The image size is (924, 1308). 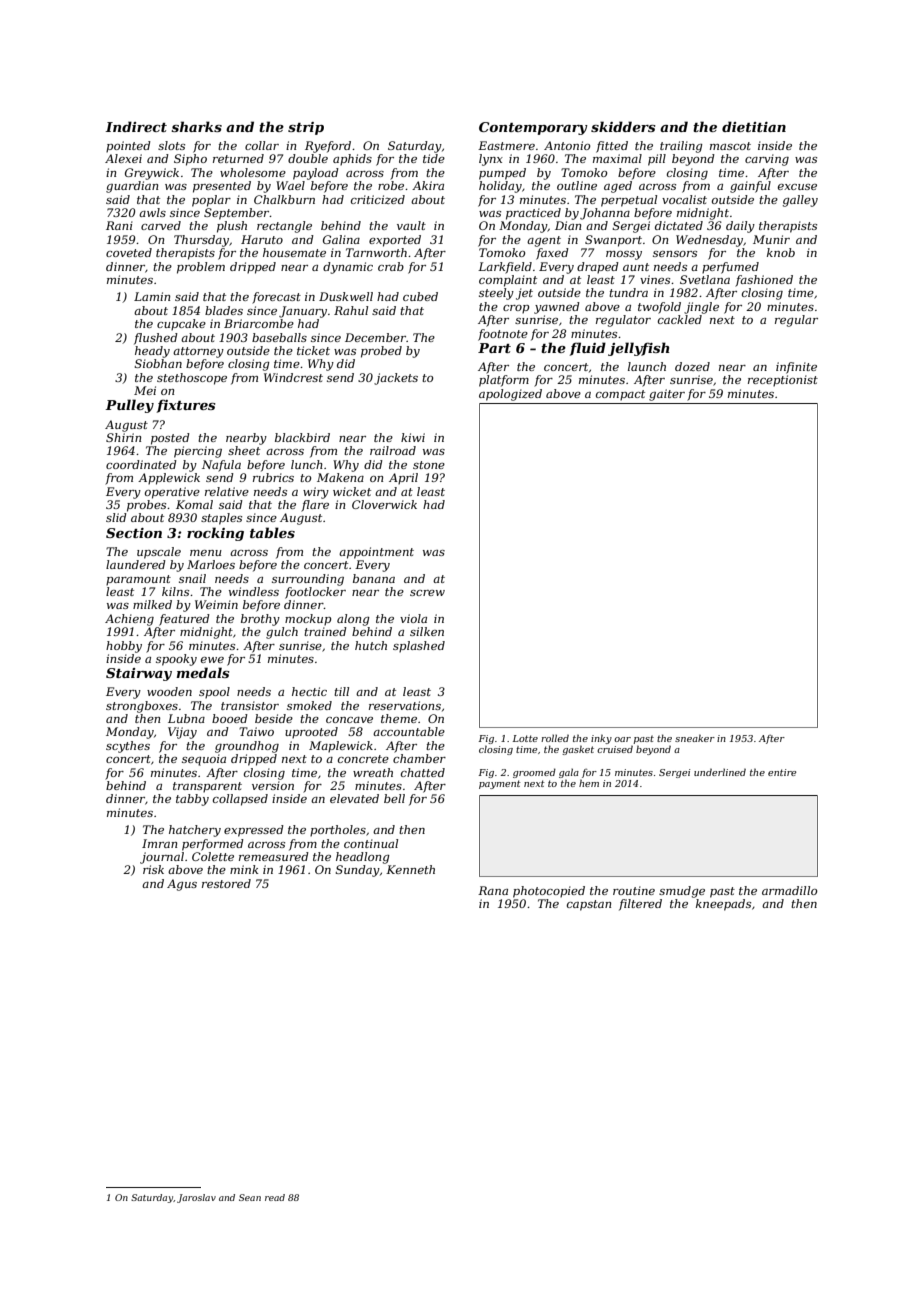 What do you see at coordinates (250, 1197) in the screenshot?
I see `Sean` at bounding box center [250, 1197].
